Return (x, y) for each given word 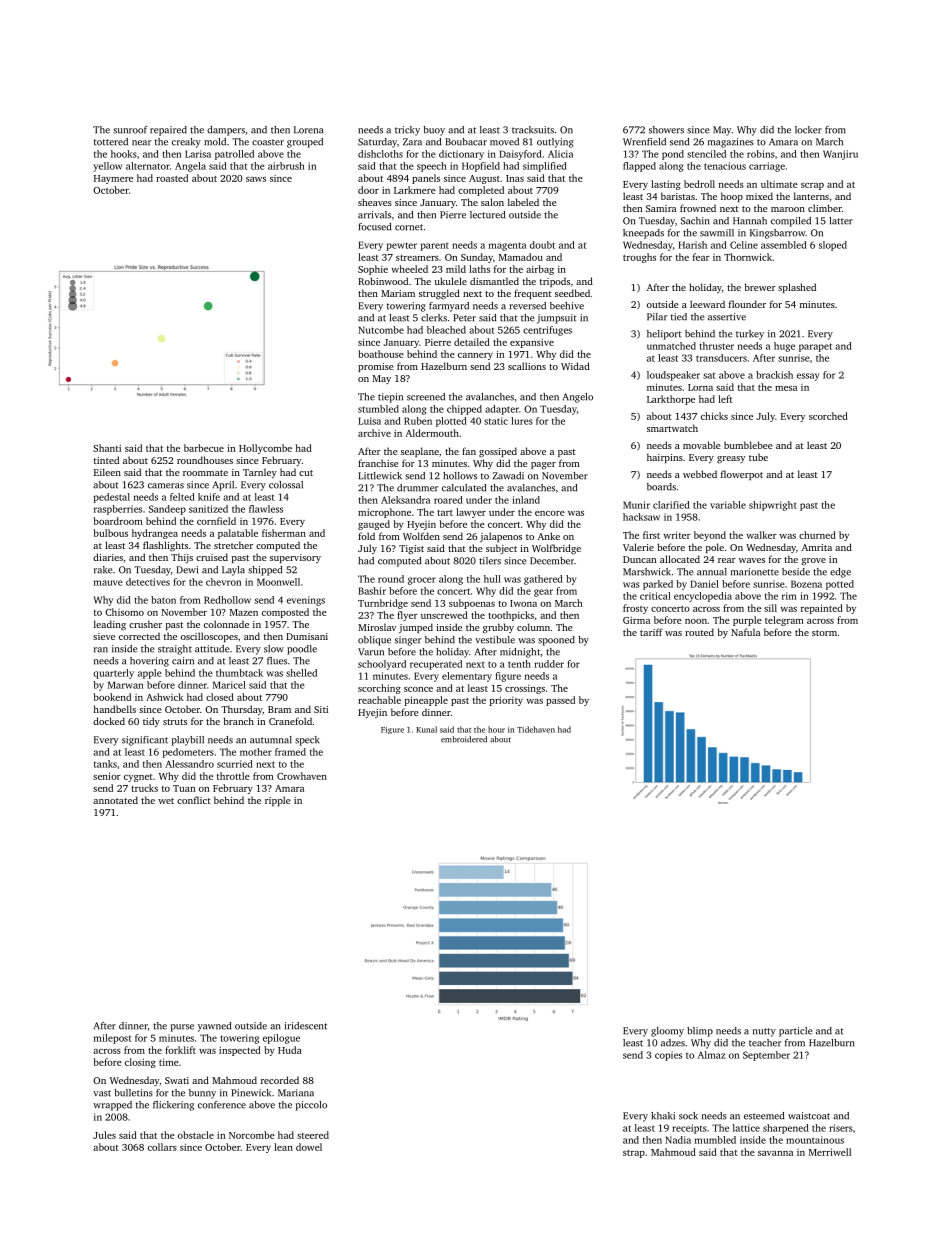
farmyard (449, 307)
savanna (775, 1153)
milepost (112, 1039)
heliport (664, 335)
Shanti (107, 448)
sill (770, 608)
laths (479, 269)
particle (795, 1032)
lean (283, 1147)
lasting (666, 185)
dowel (309, 1147)
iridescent (305, 1026)
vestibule (495, 640)
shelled (301, 673)
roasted (172, 178)
